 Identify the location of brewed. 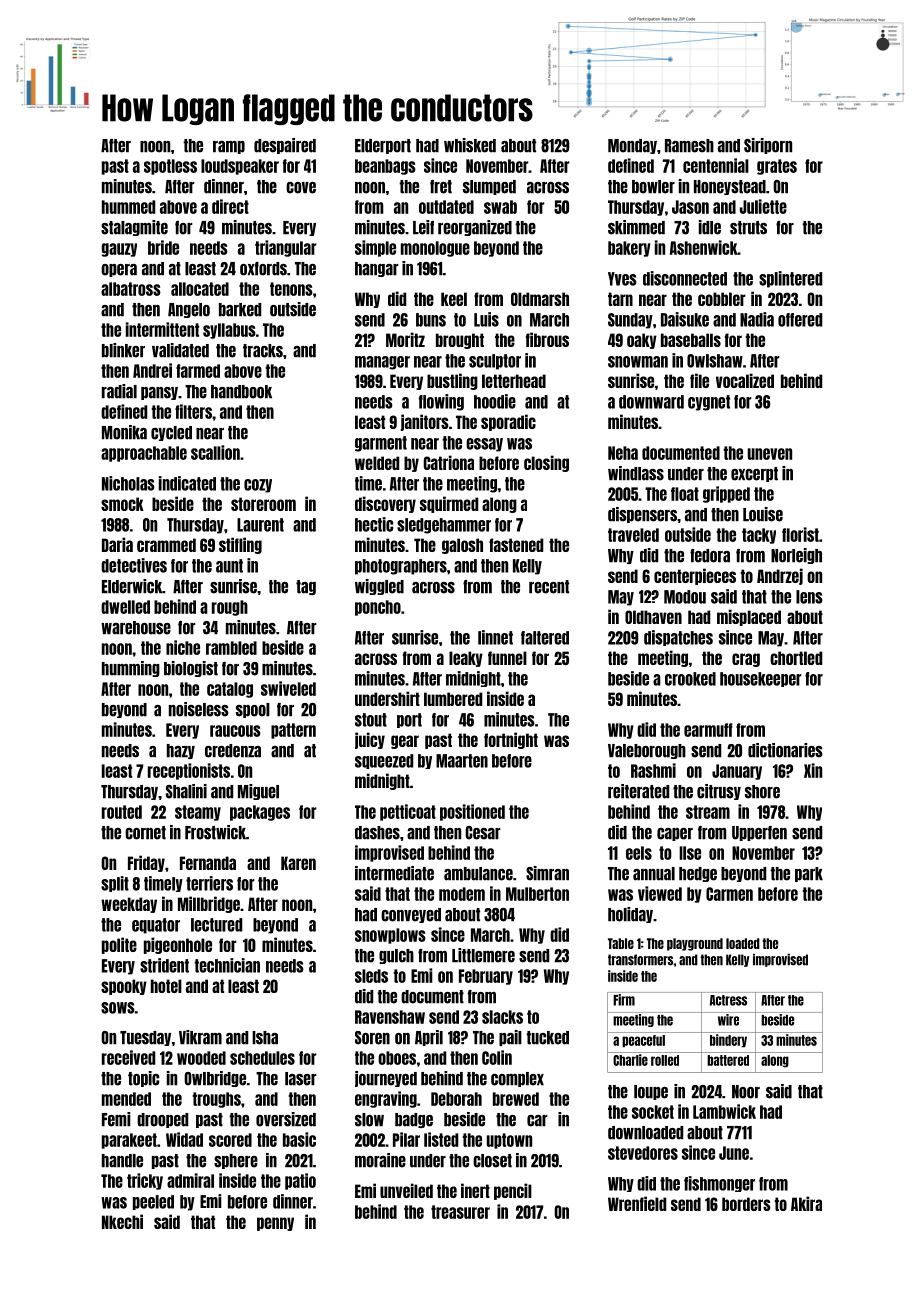
(516, 1099).
